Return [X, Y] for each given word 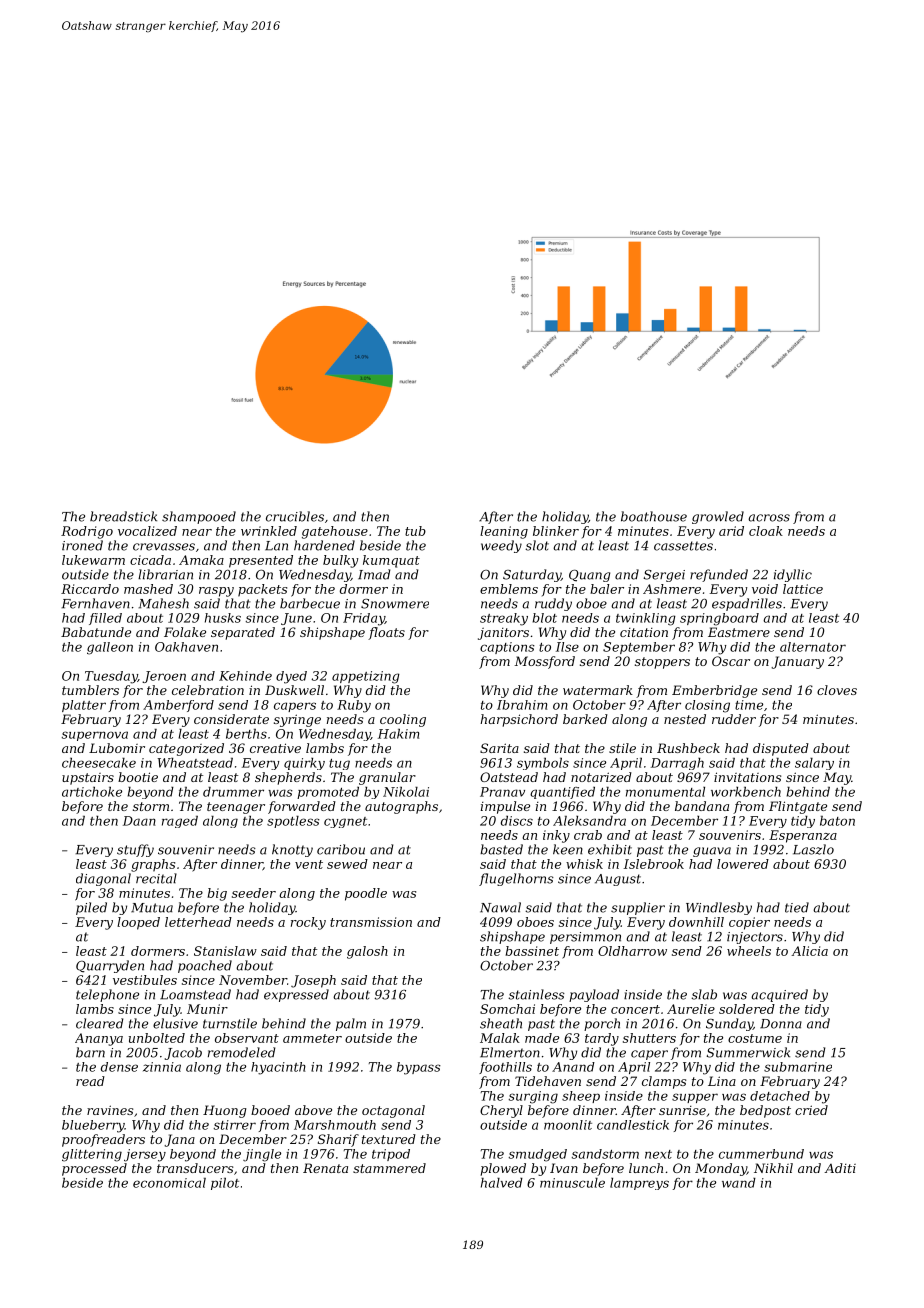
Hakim [398, 734]
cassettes [683, 546]
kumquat [391, 561]
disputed [781, 749]
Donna [781, 1024]
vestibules [145, 980]
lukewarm [93, 560]
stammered [389, 1168]
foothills [505, 1068]
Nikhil [773, 1168]
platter [84, 706]
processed [94, 1169]
